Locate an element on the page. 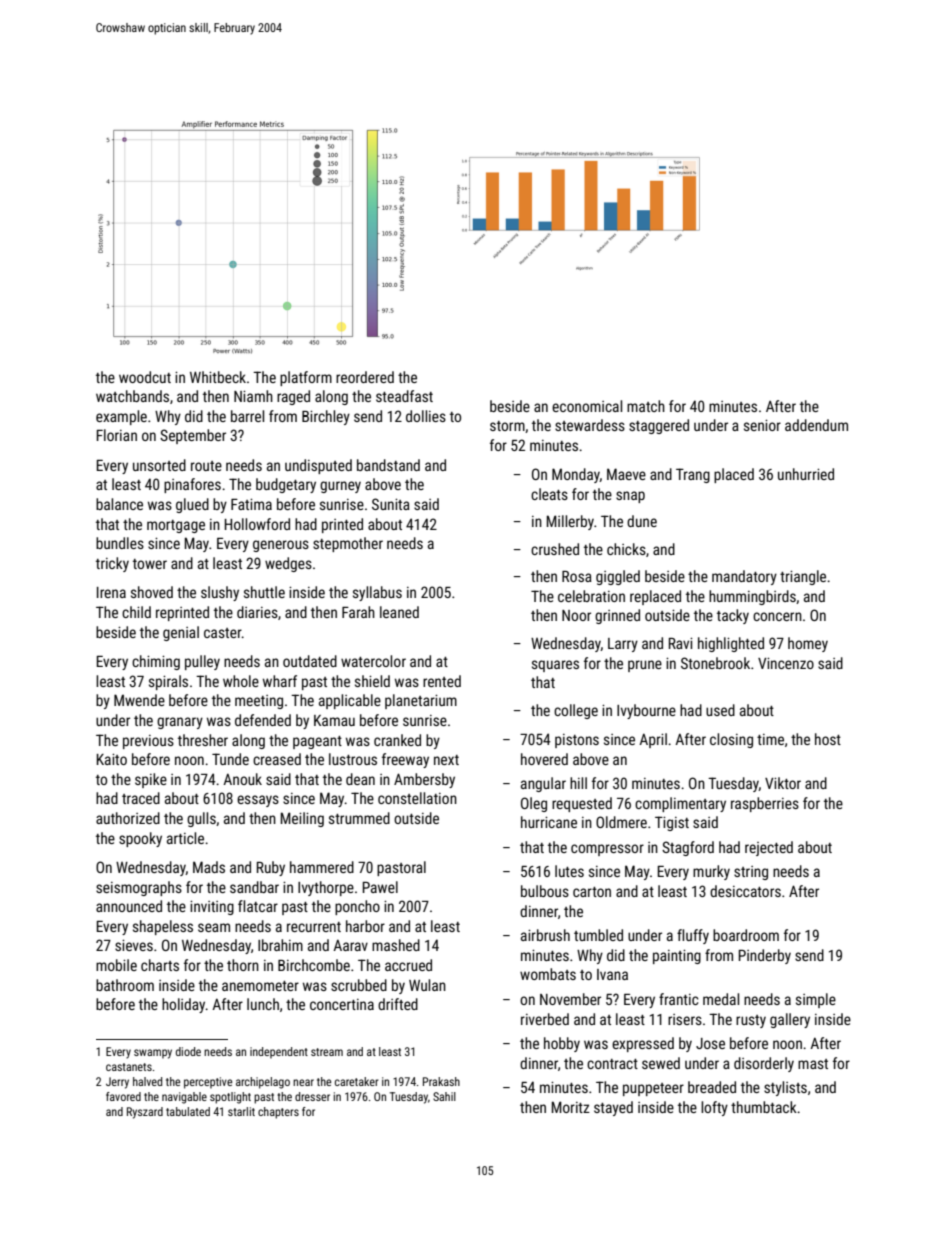 The height and width of the document is (1233, 952). woodcut is located at coordinates (145, 377).
